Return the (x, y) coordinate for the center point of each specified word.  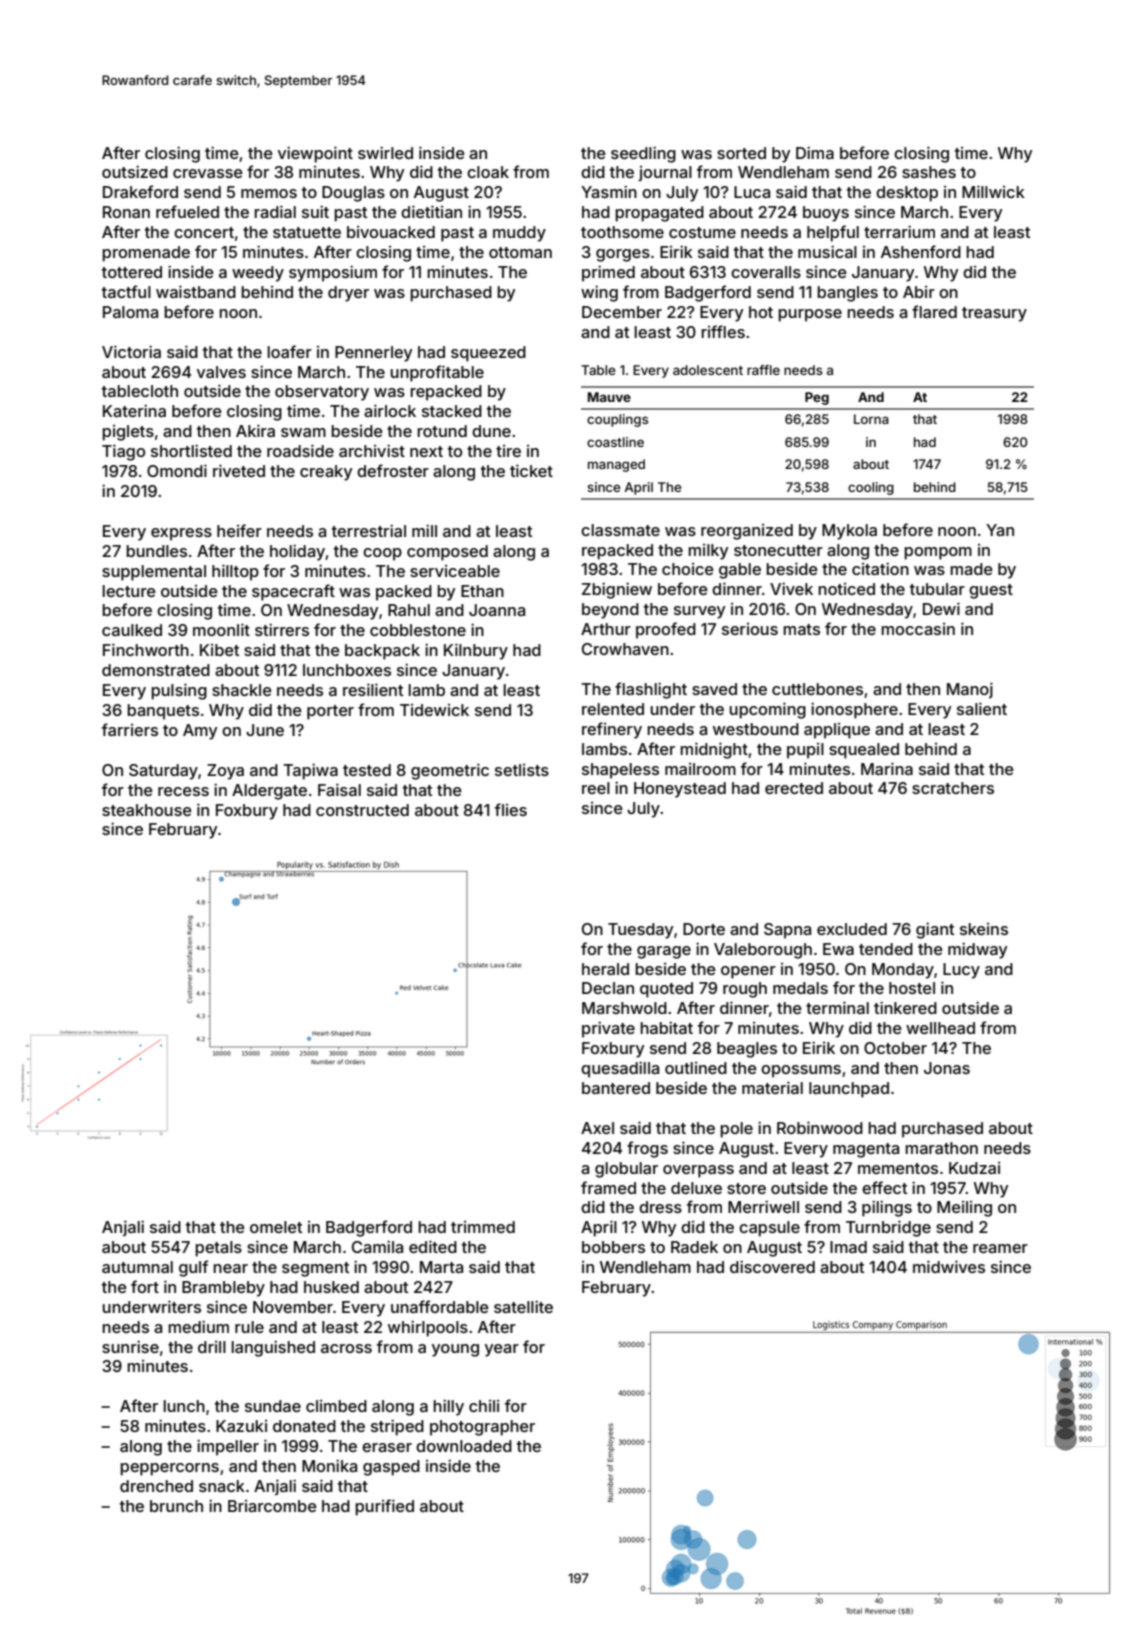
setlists (522, 770)
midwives (949, 1266)
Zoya (225, 772)
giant (935, 930)
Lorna (871, 419)
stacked (452, 411)
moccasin (918, 629)
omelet (276, 1227)
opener (748, 972)
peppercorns (169, 1469)
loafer (289, 351)
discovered (772, 1266)
